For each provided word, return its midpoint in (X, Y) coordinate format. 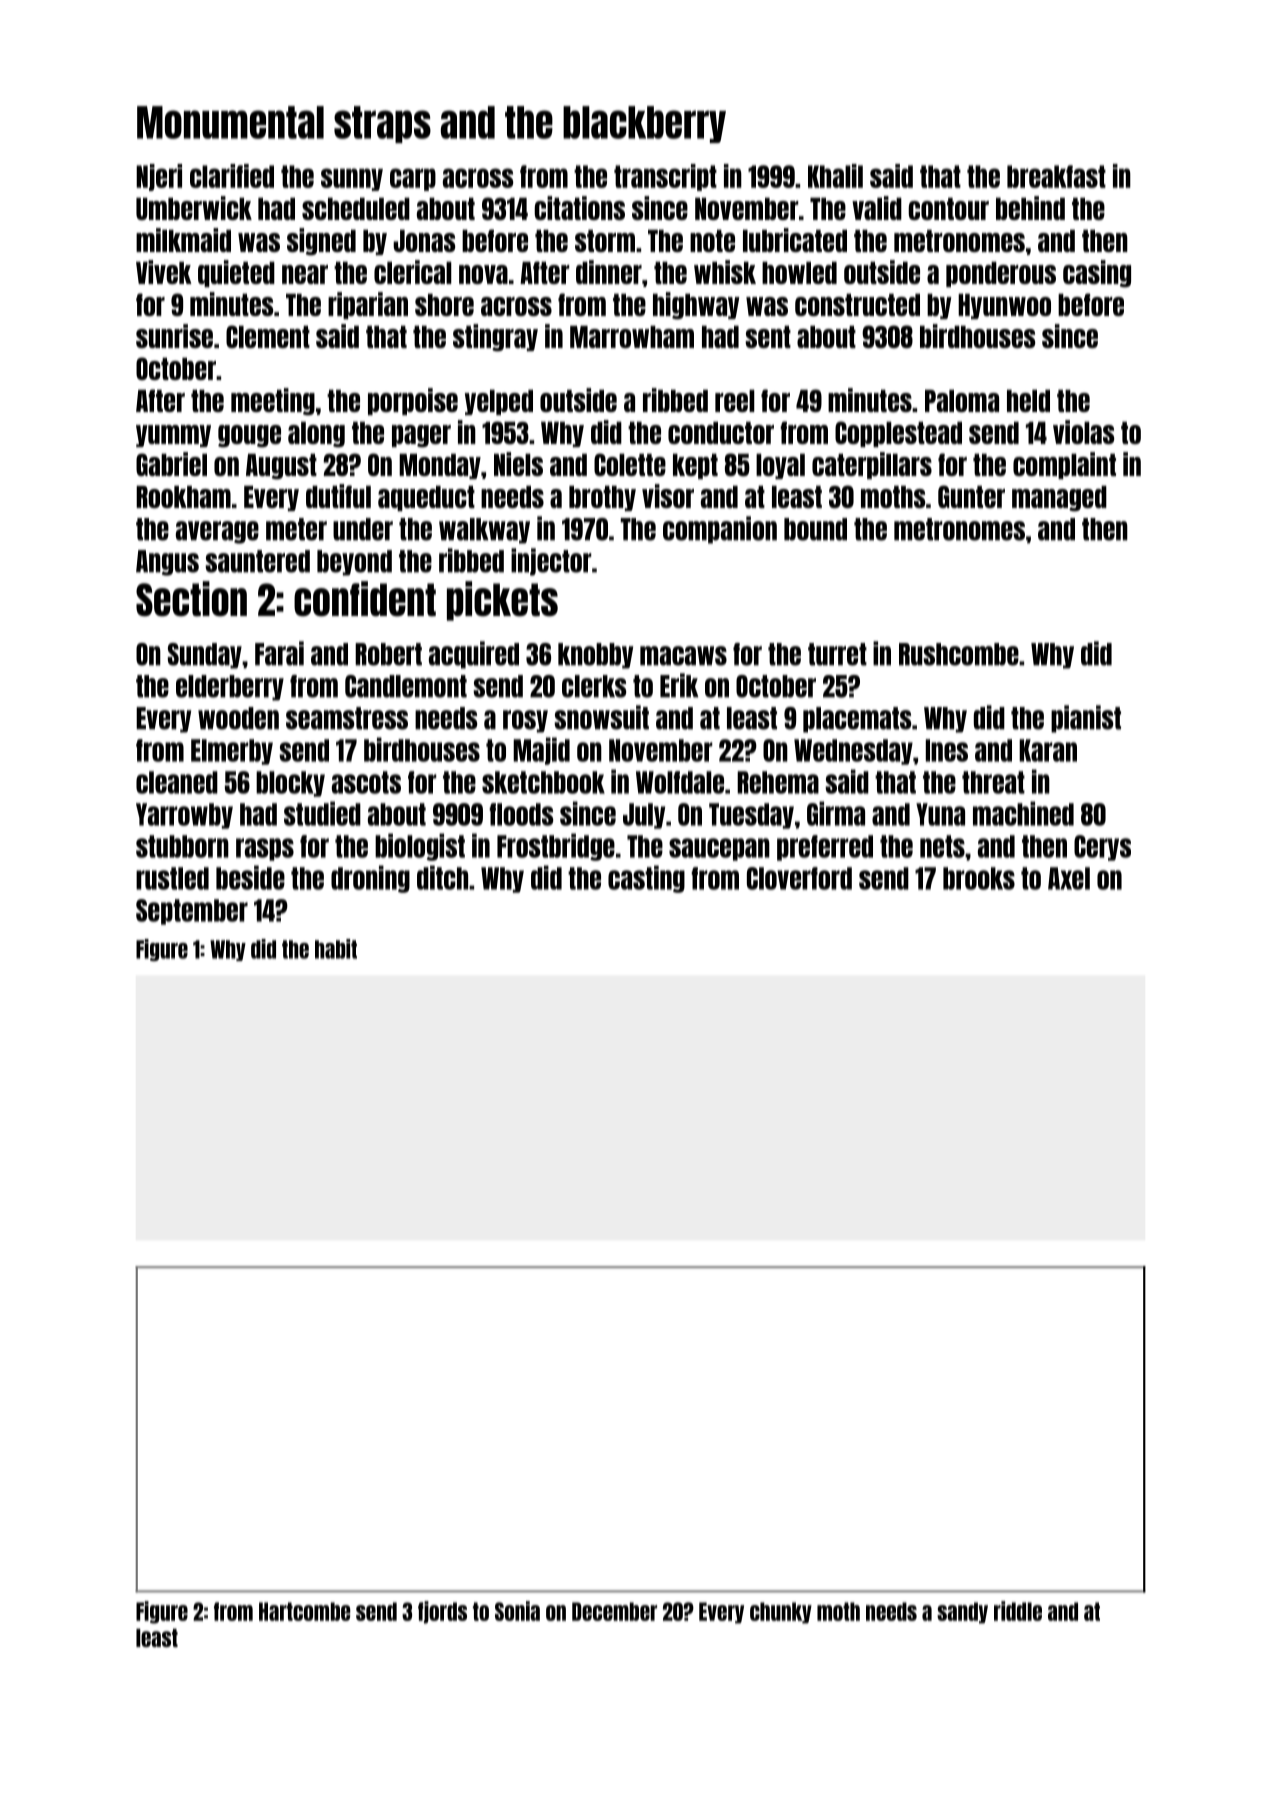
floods (521, 814)
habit (336, 949)
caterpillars (872, 465)
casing (1097, 274)
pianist (1086, 719)
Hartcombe (304, 1611)
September (192, 912)
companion (720, 530)
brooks (979, 878)
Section (191, 599)
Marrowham (632, 337)
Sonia (517, 1611)
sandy (962, 1613)
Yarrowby (184, 816)
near (305, 274)
